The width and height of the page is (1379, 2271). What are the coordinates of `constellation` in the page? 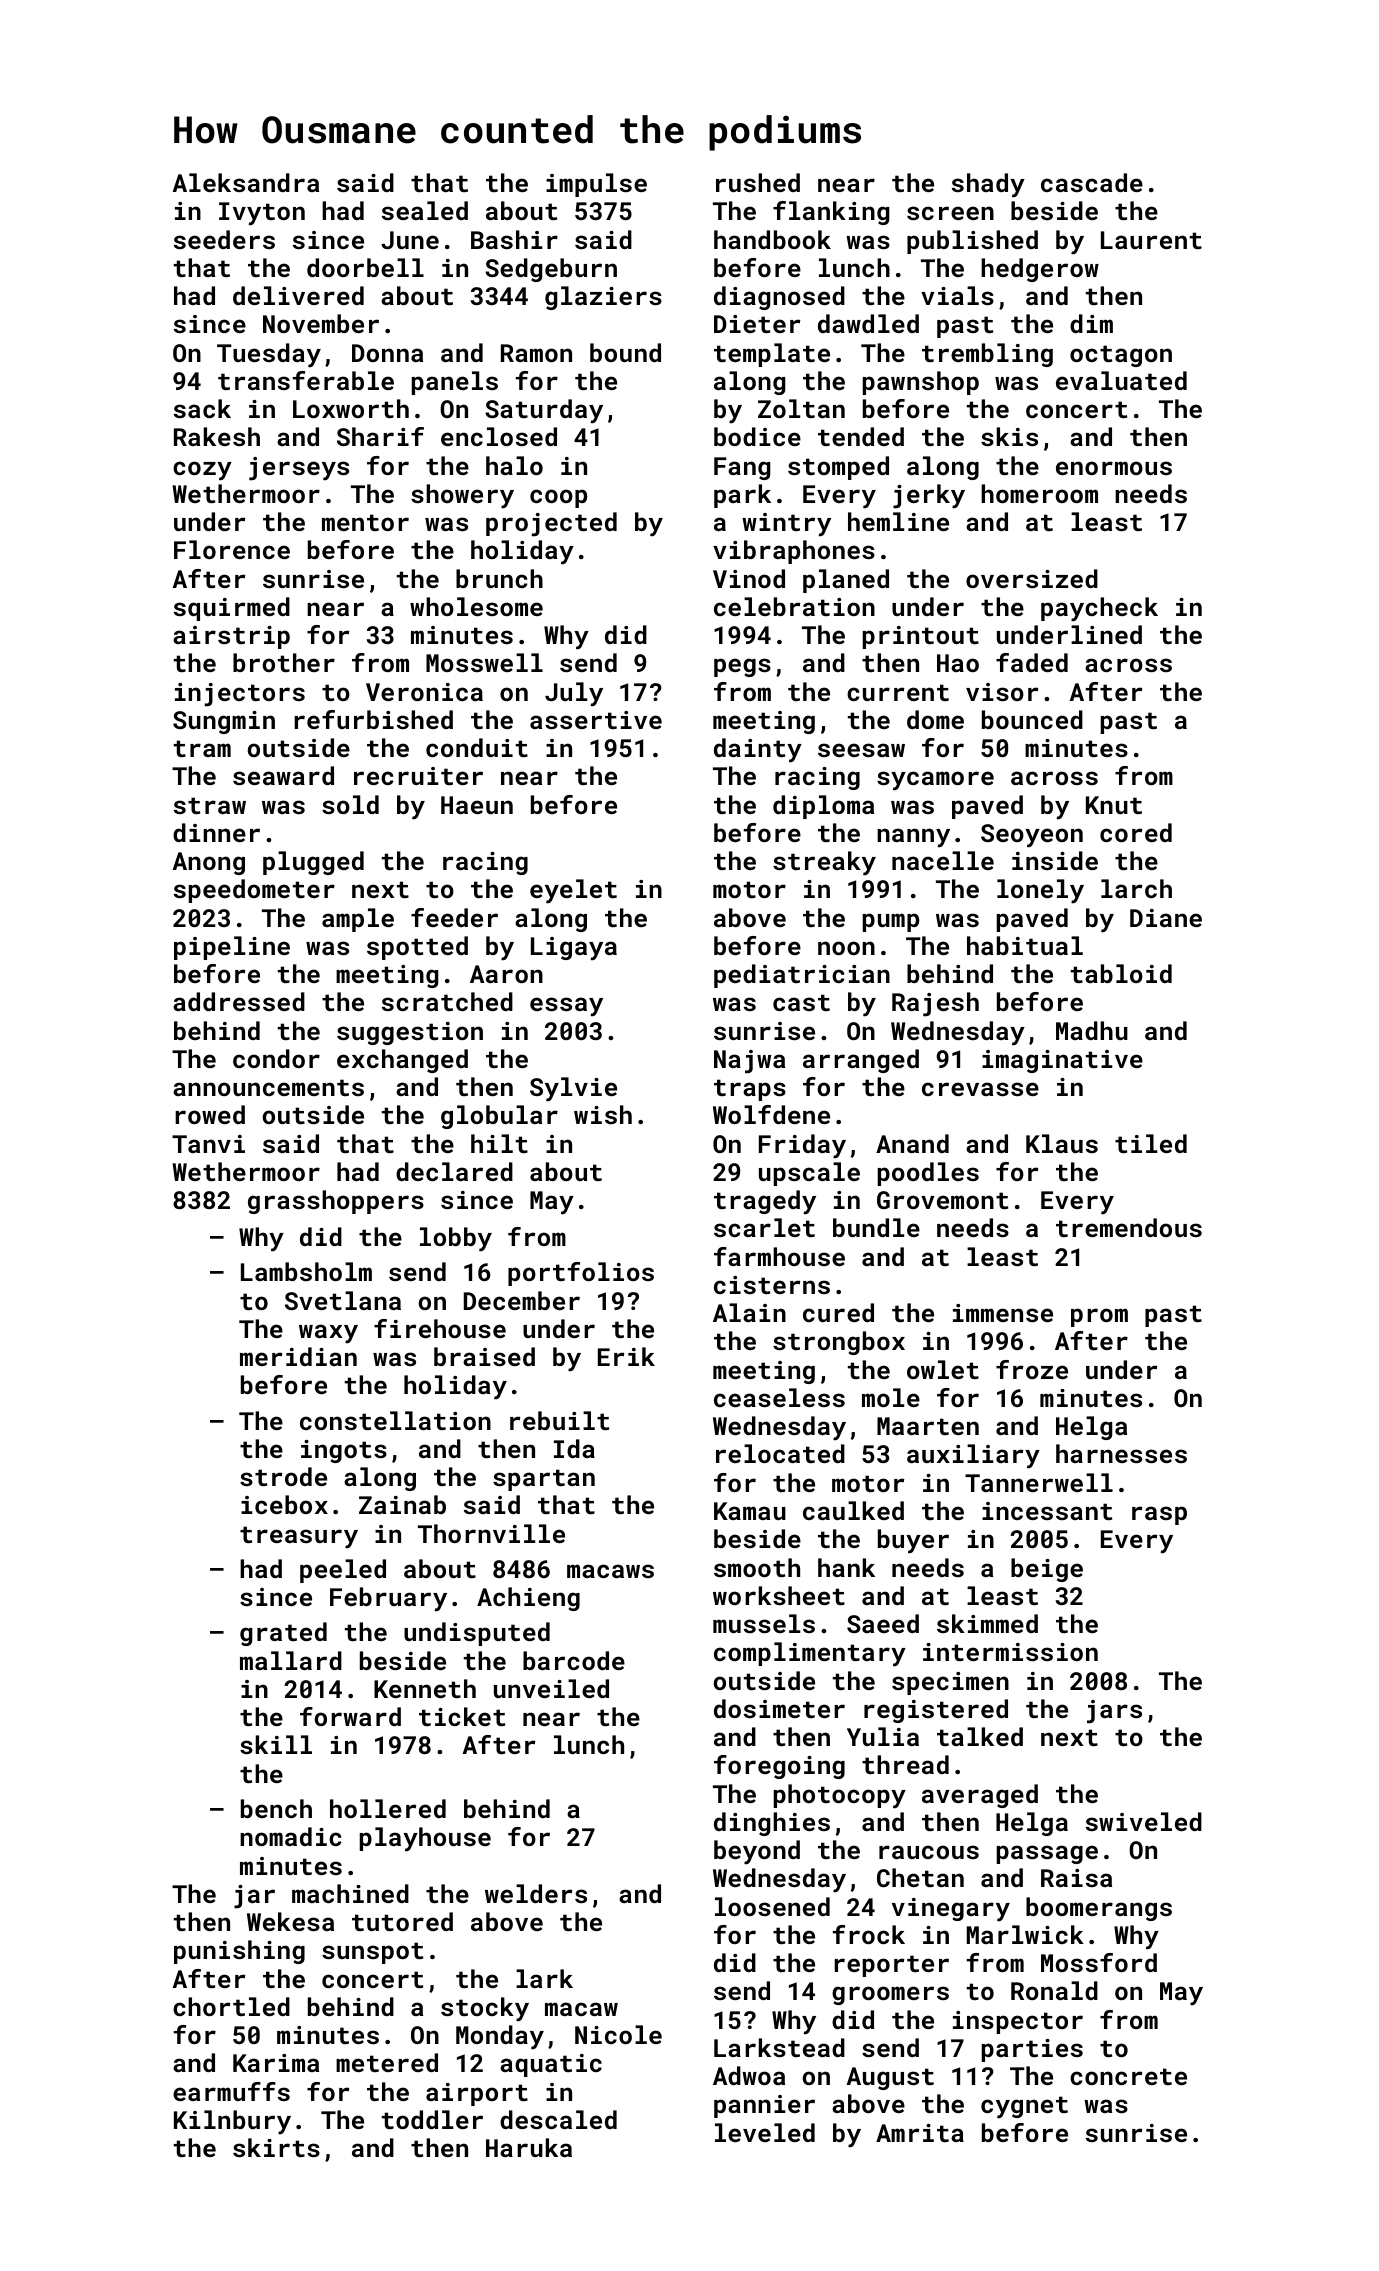 It's located at (395, 1420).
